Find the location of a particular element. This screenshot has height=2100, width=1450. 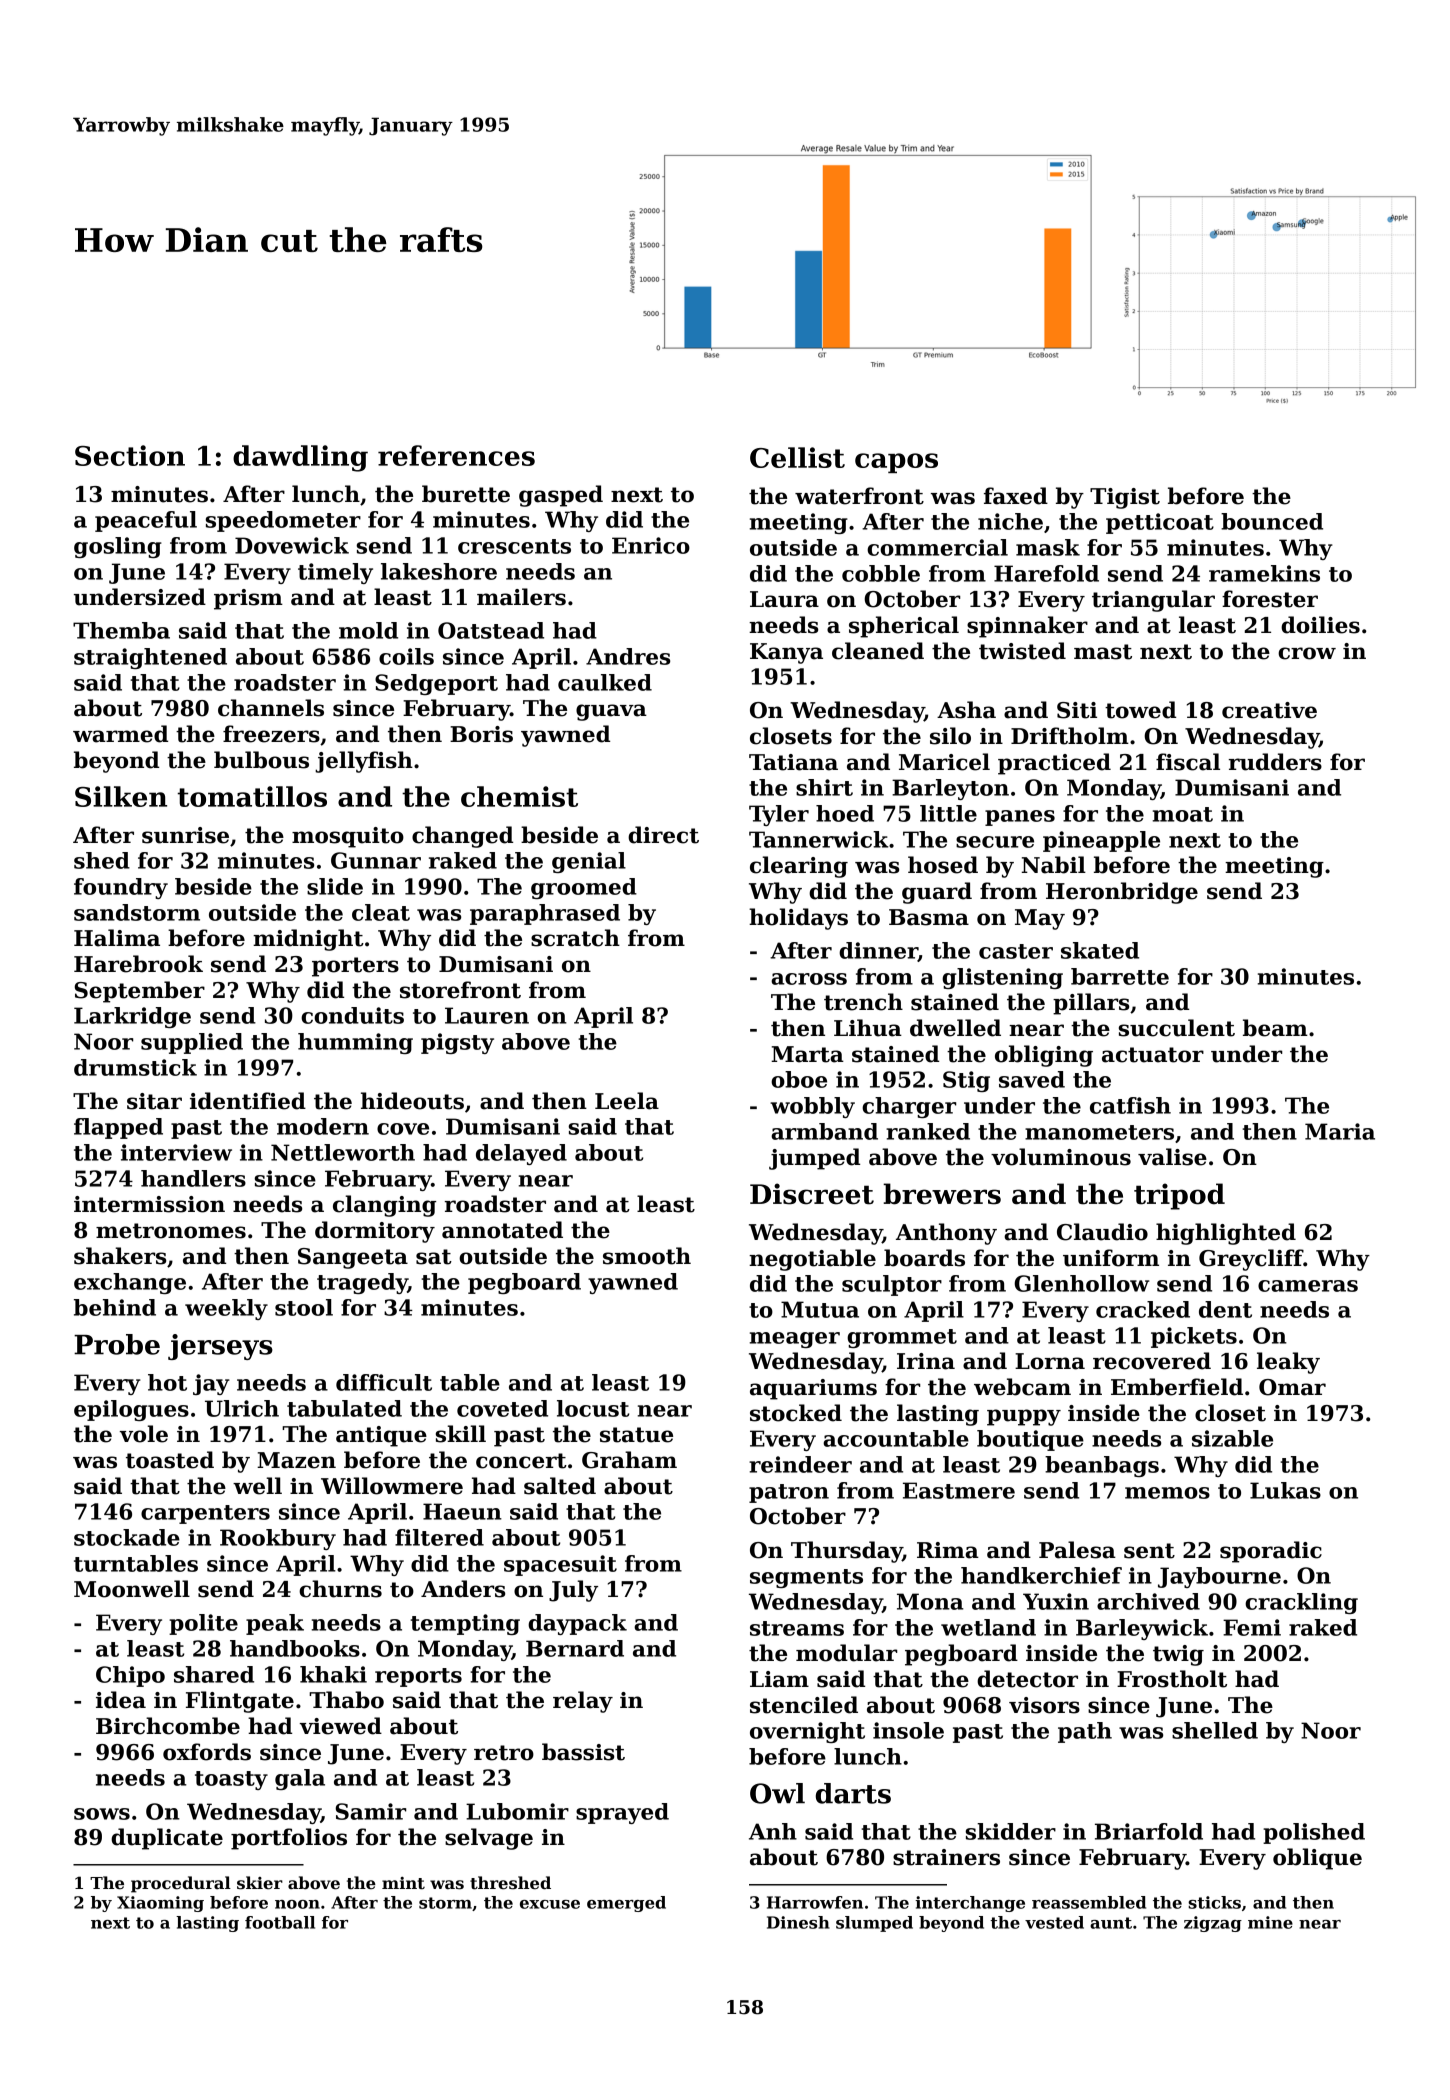

Probe is located at coordinates (117, 1344).
